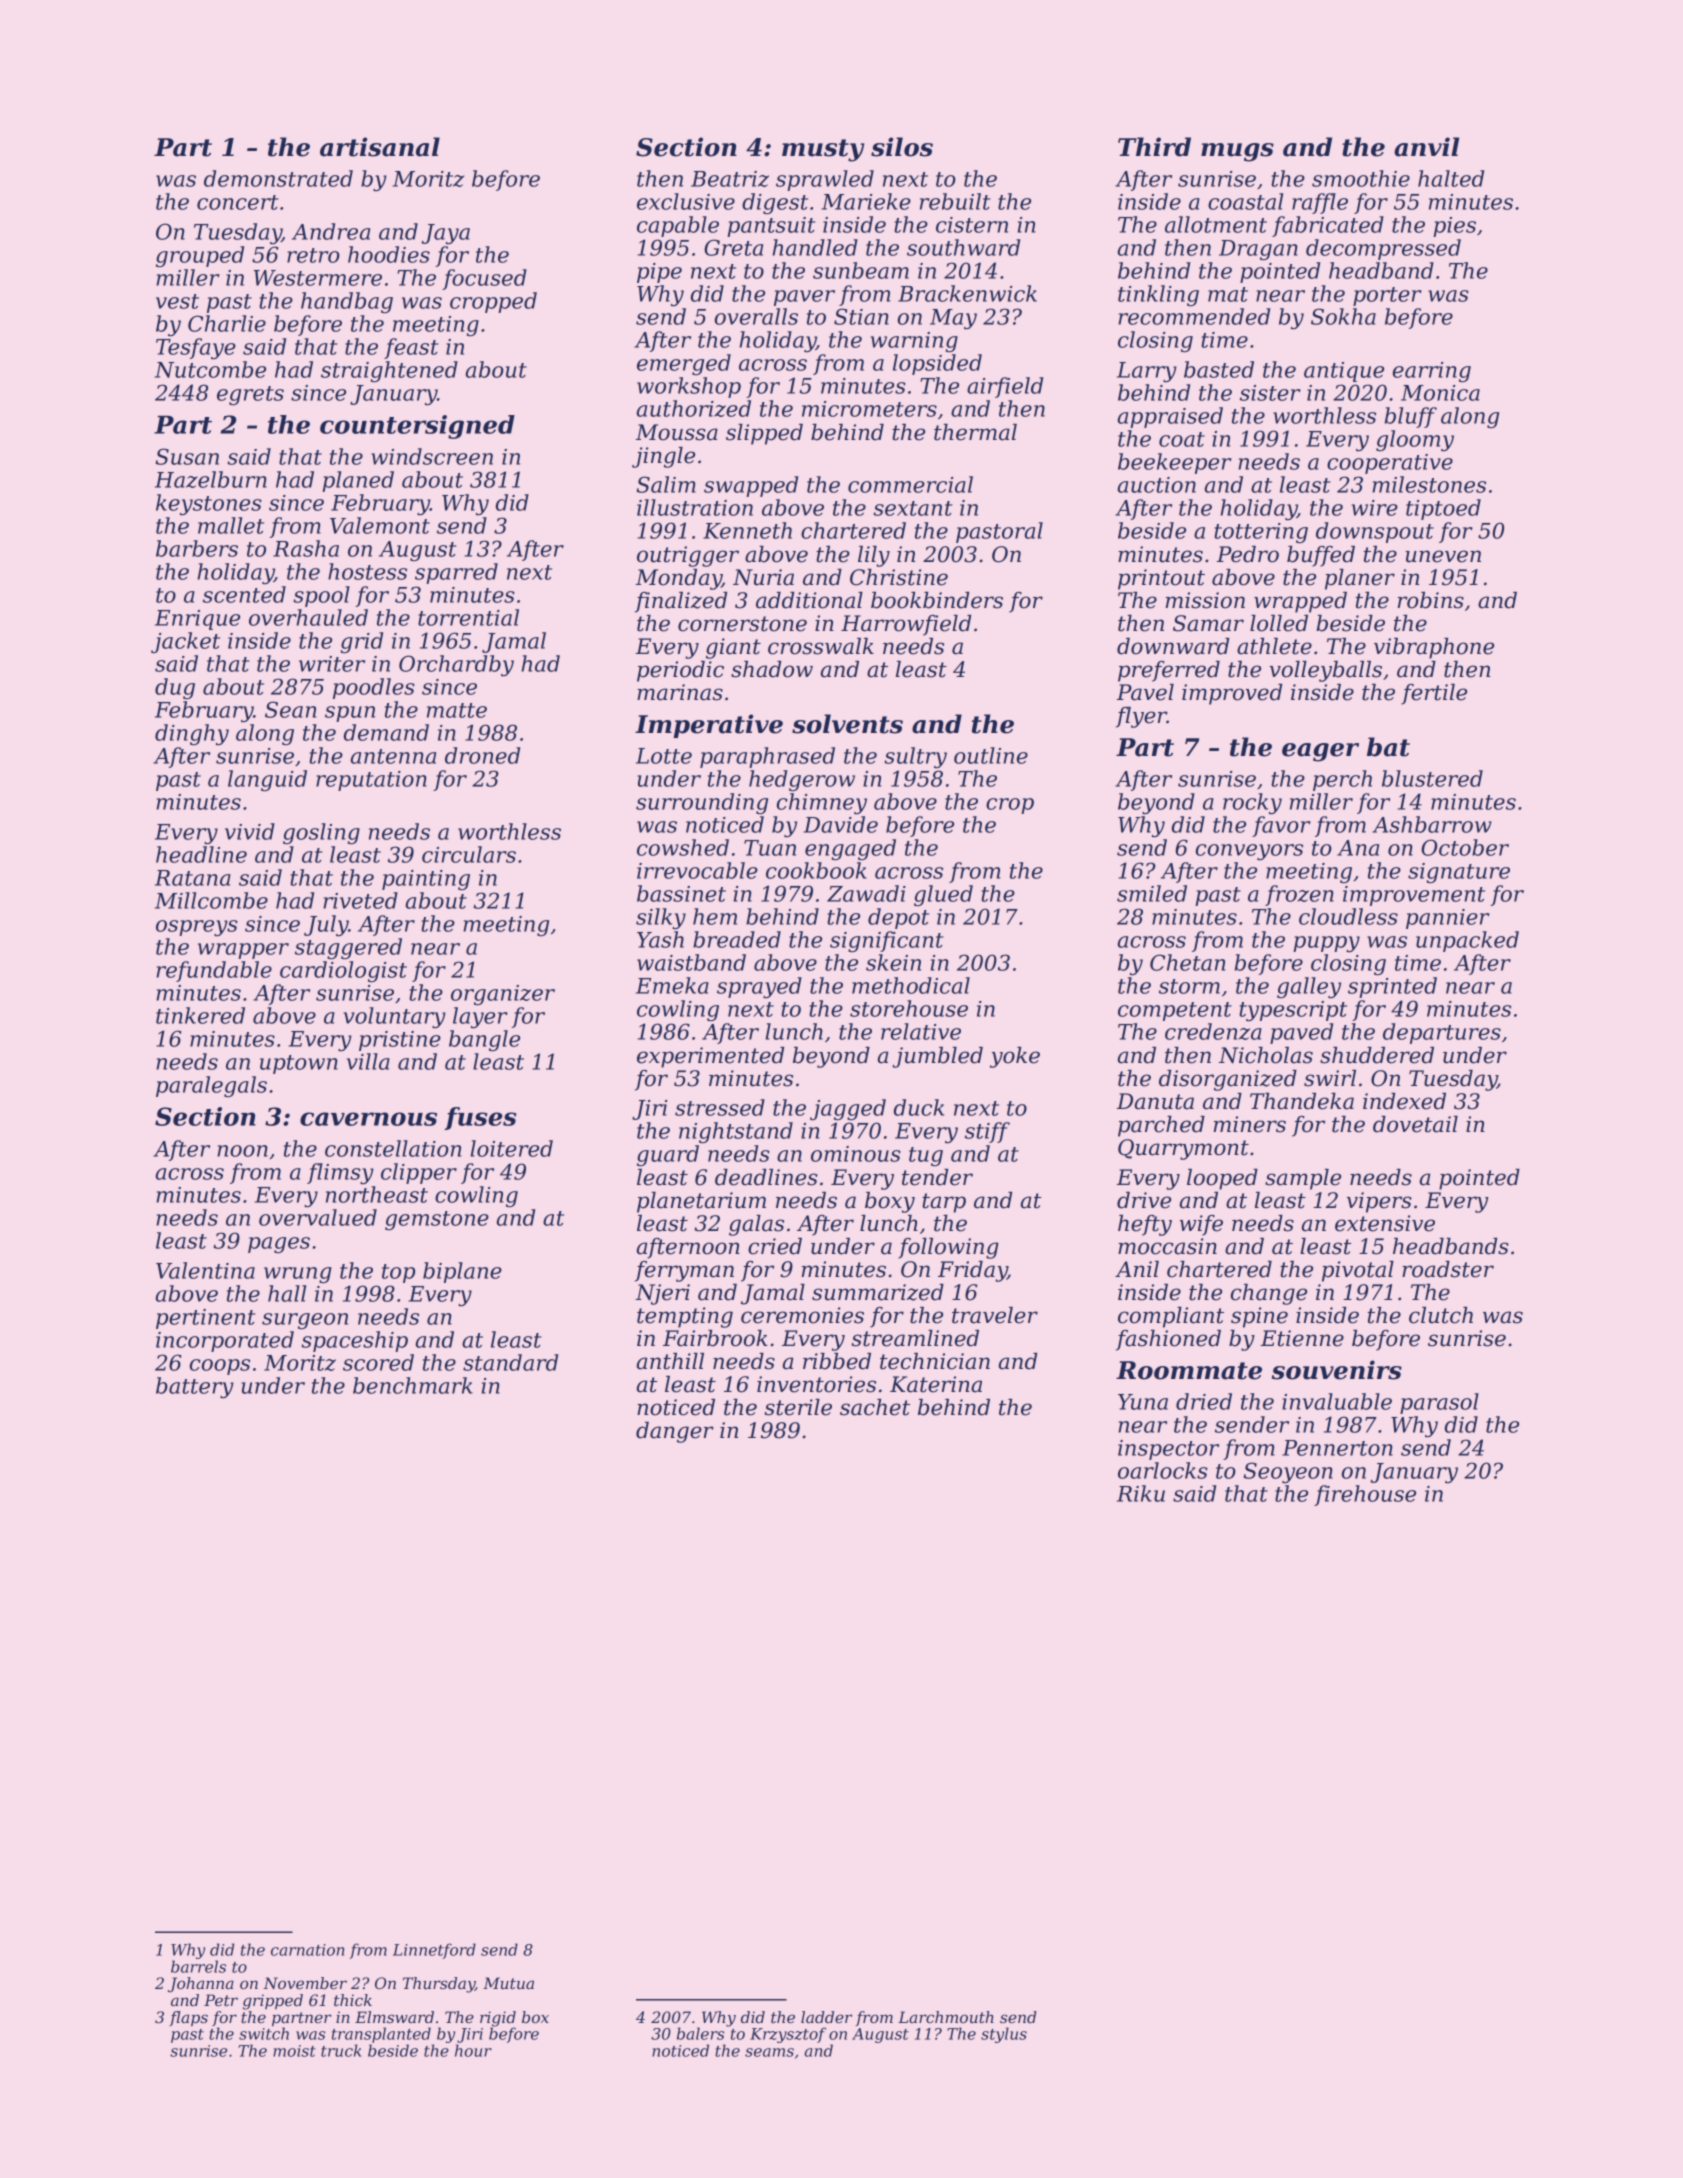  I want to click on musty, so click(823, 150).
